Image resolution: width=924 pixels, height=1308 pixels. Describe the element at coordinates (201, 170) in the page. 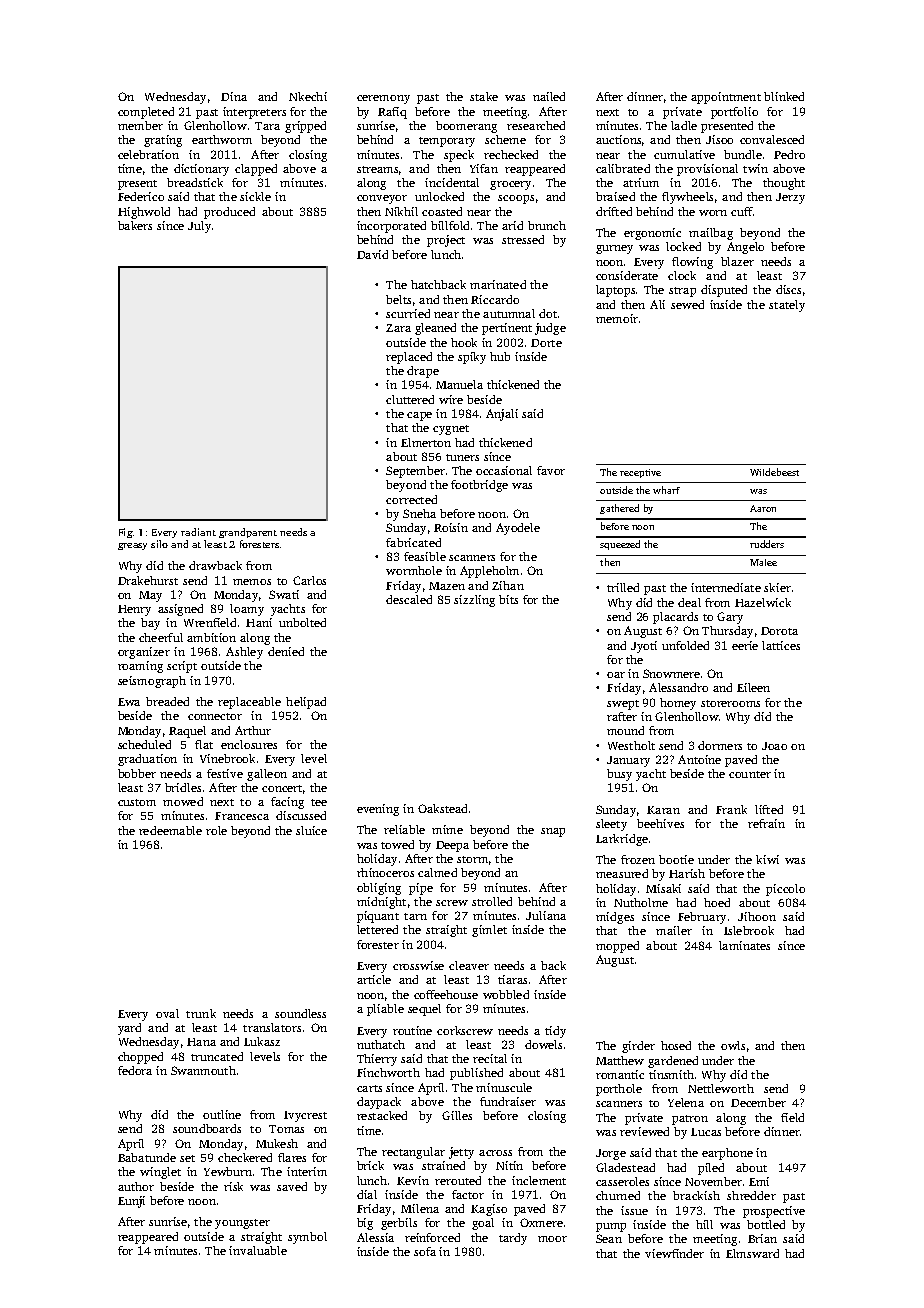

I see `dictionary` at that location.
